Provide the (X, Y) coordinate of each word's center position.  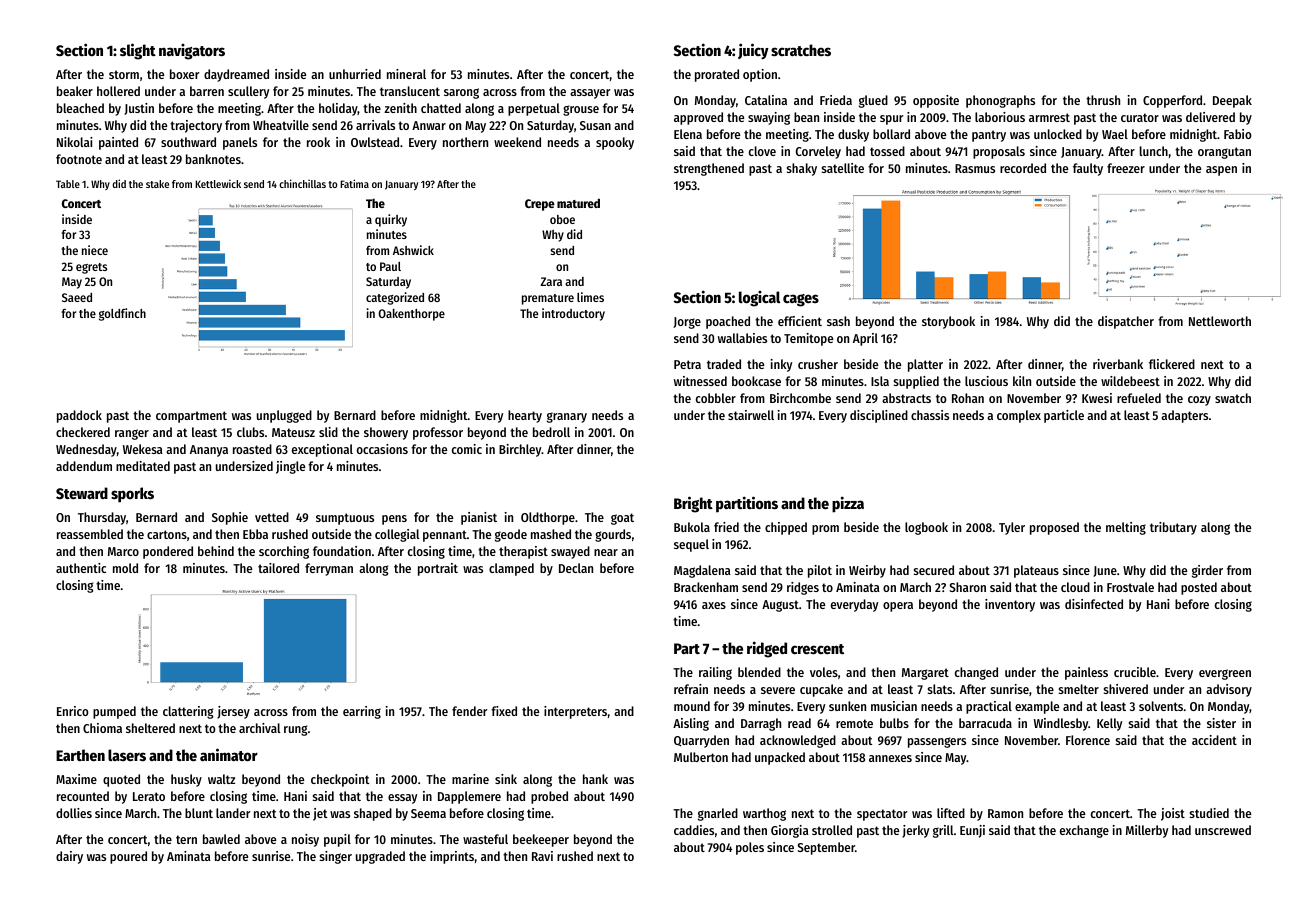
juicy (753, 51)
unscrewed (1223, 830)
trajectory (196, 126)
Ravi (542, 856)
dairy (69, 857)
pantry (989, 136)
